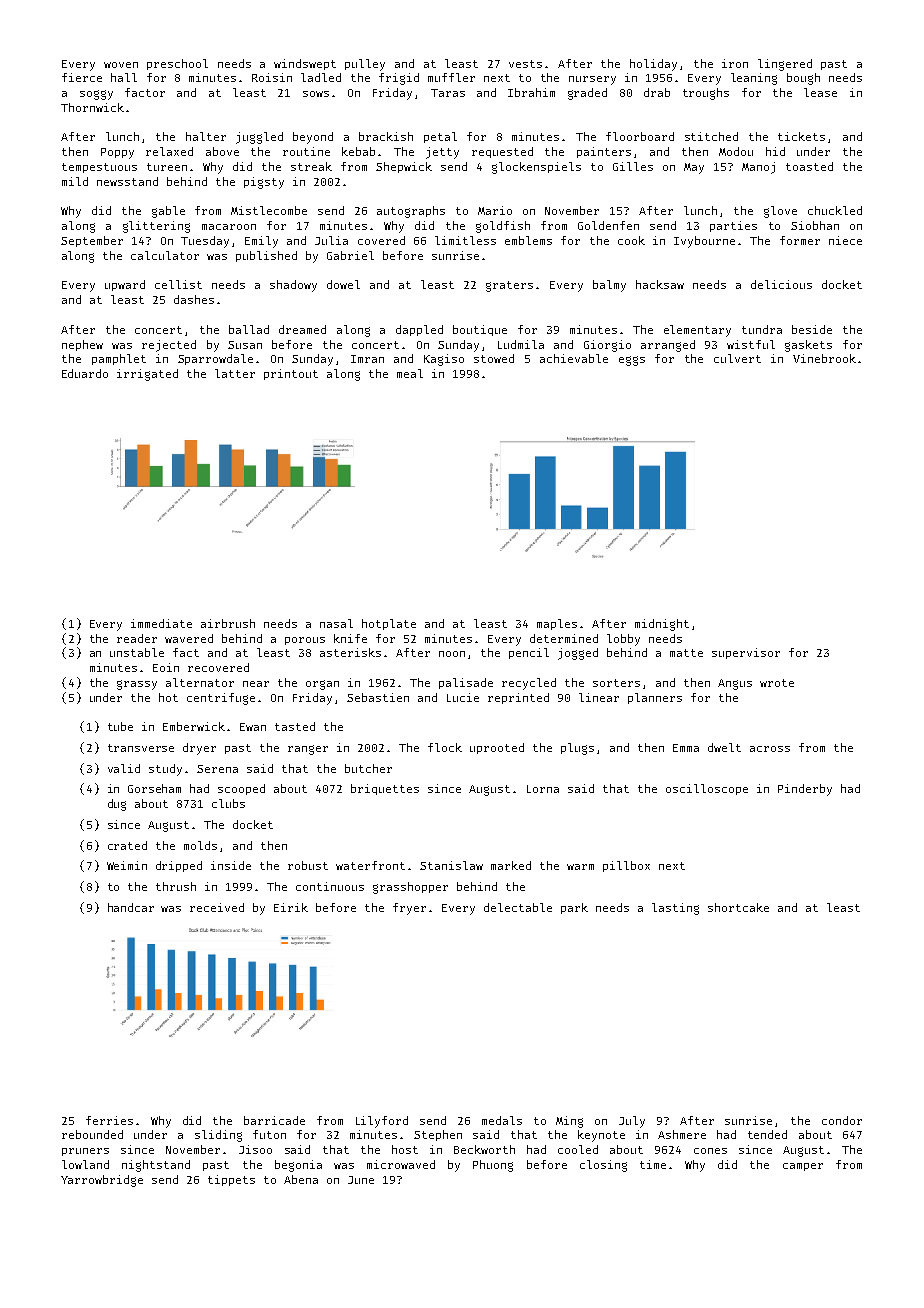  I want to click on Manoj, so click(758, 168).
